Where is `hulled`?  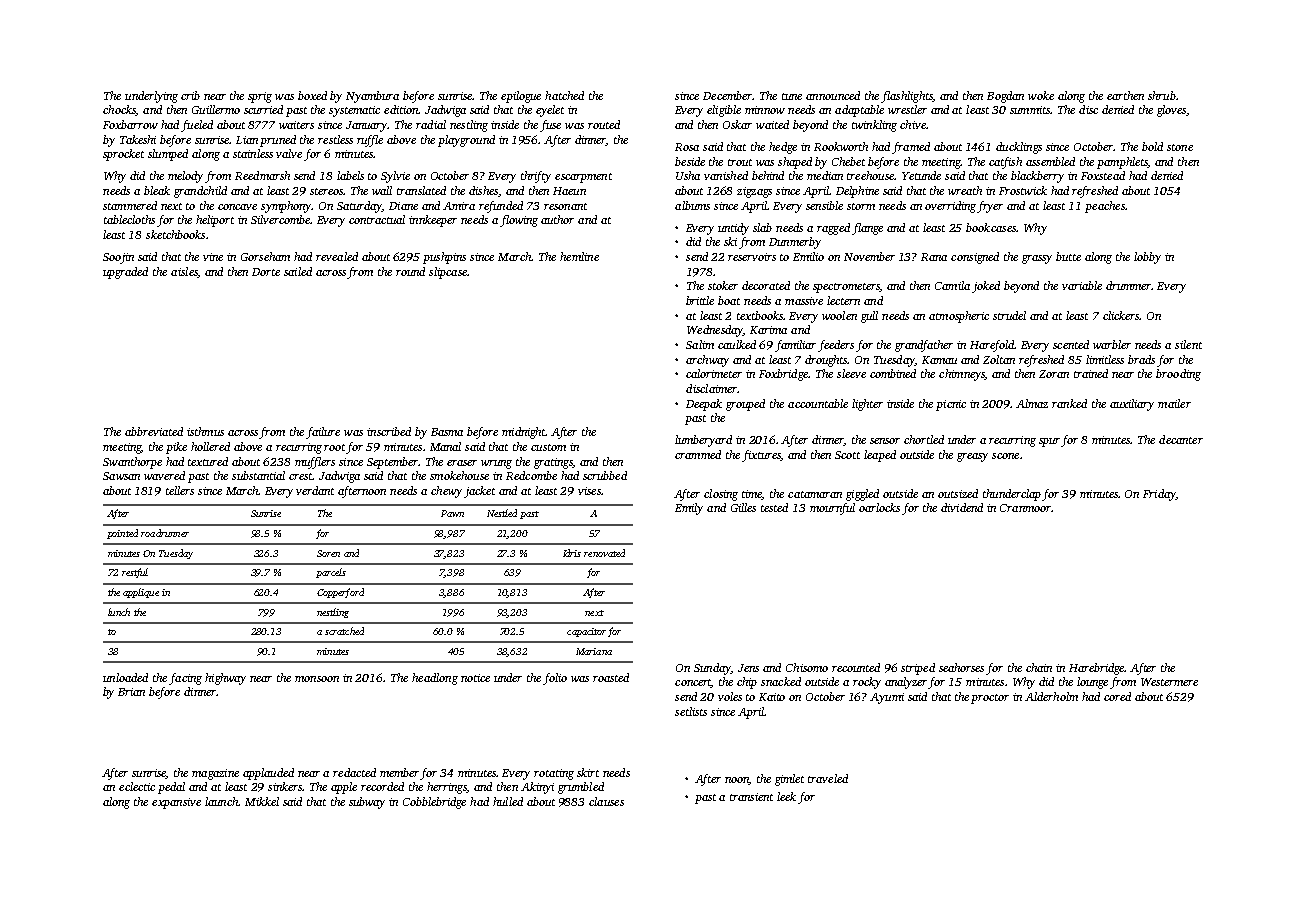
hulled is located at coordinates (508, 801).
